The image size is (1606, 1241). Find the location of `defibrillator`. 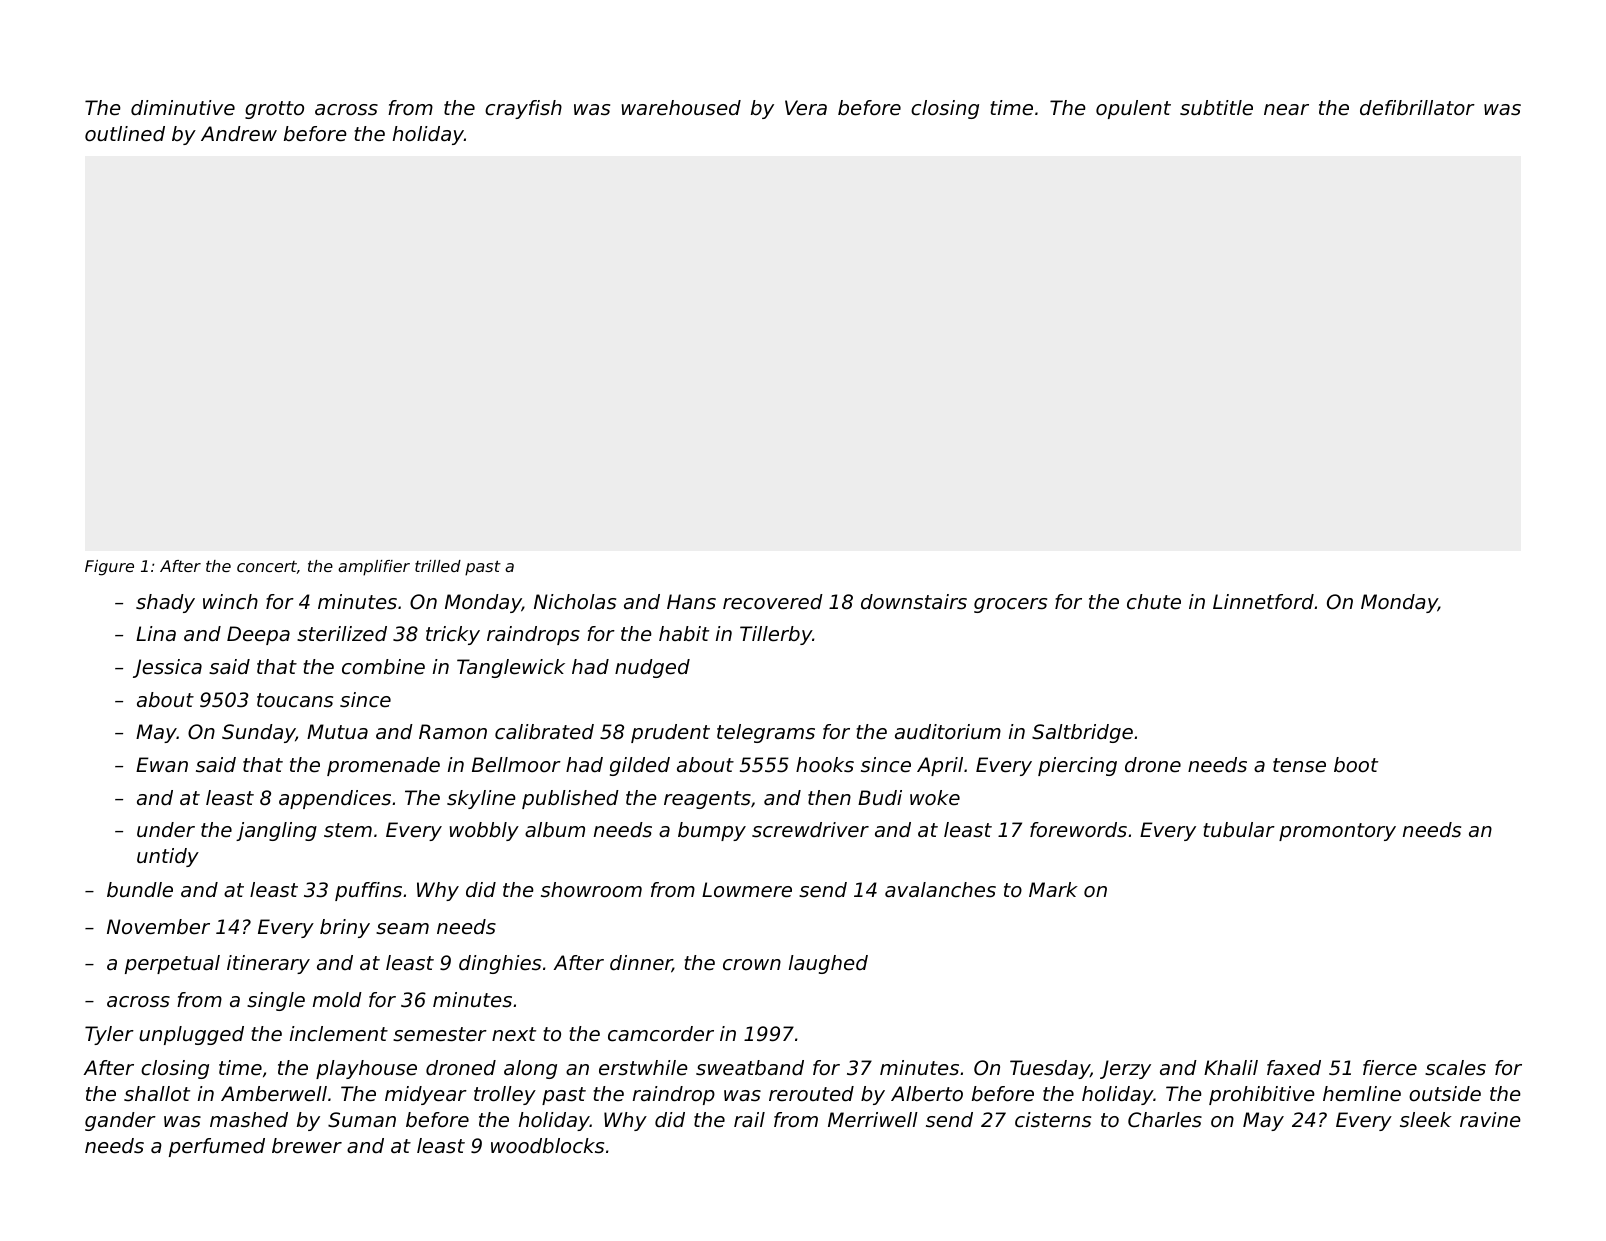

defibrillator is located at coordinates (1417, 108).
